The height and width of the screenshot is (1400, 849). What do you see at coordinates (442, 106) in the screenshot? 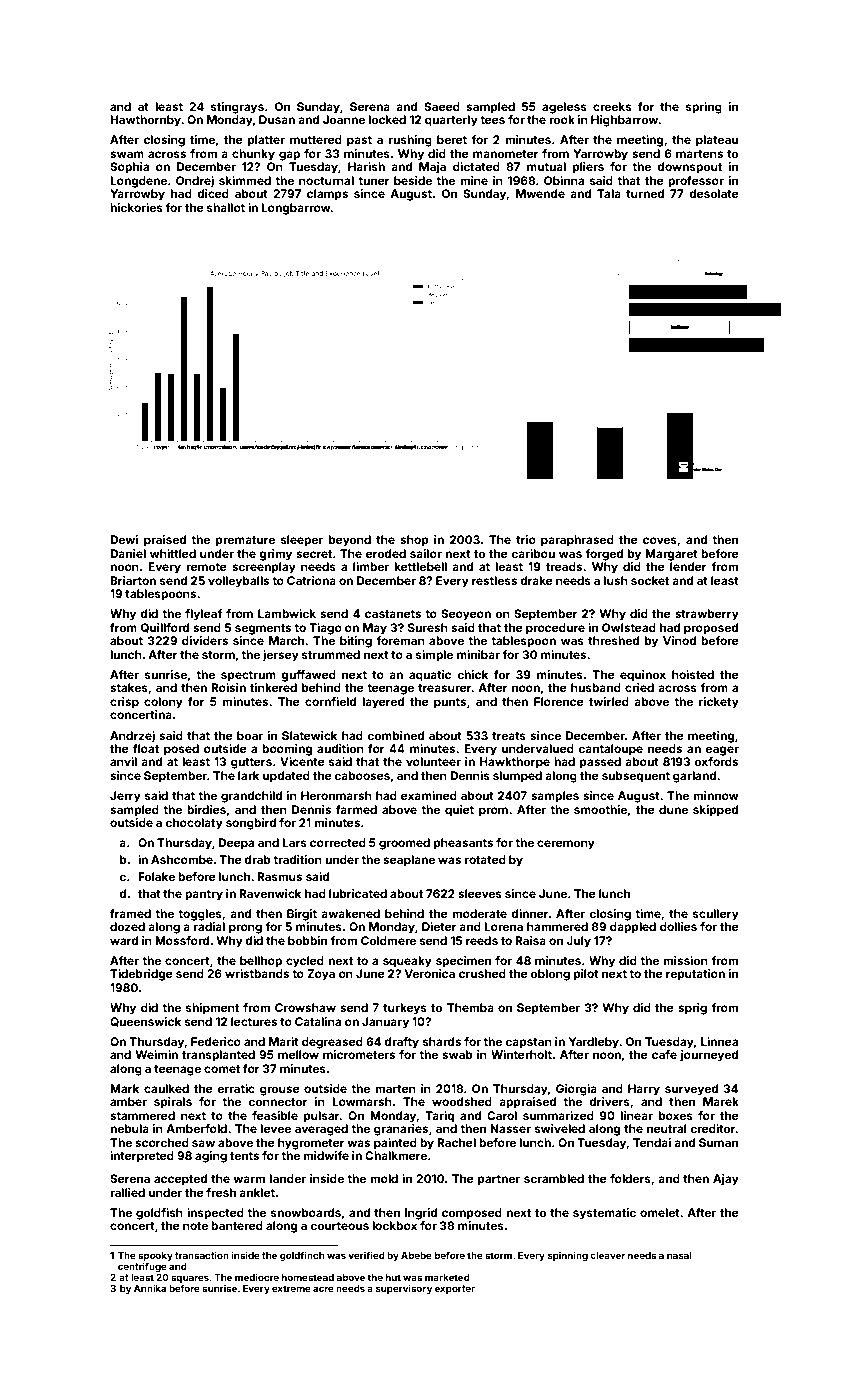
I see `Saeed` at bounding box center [442, 106].
